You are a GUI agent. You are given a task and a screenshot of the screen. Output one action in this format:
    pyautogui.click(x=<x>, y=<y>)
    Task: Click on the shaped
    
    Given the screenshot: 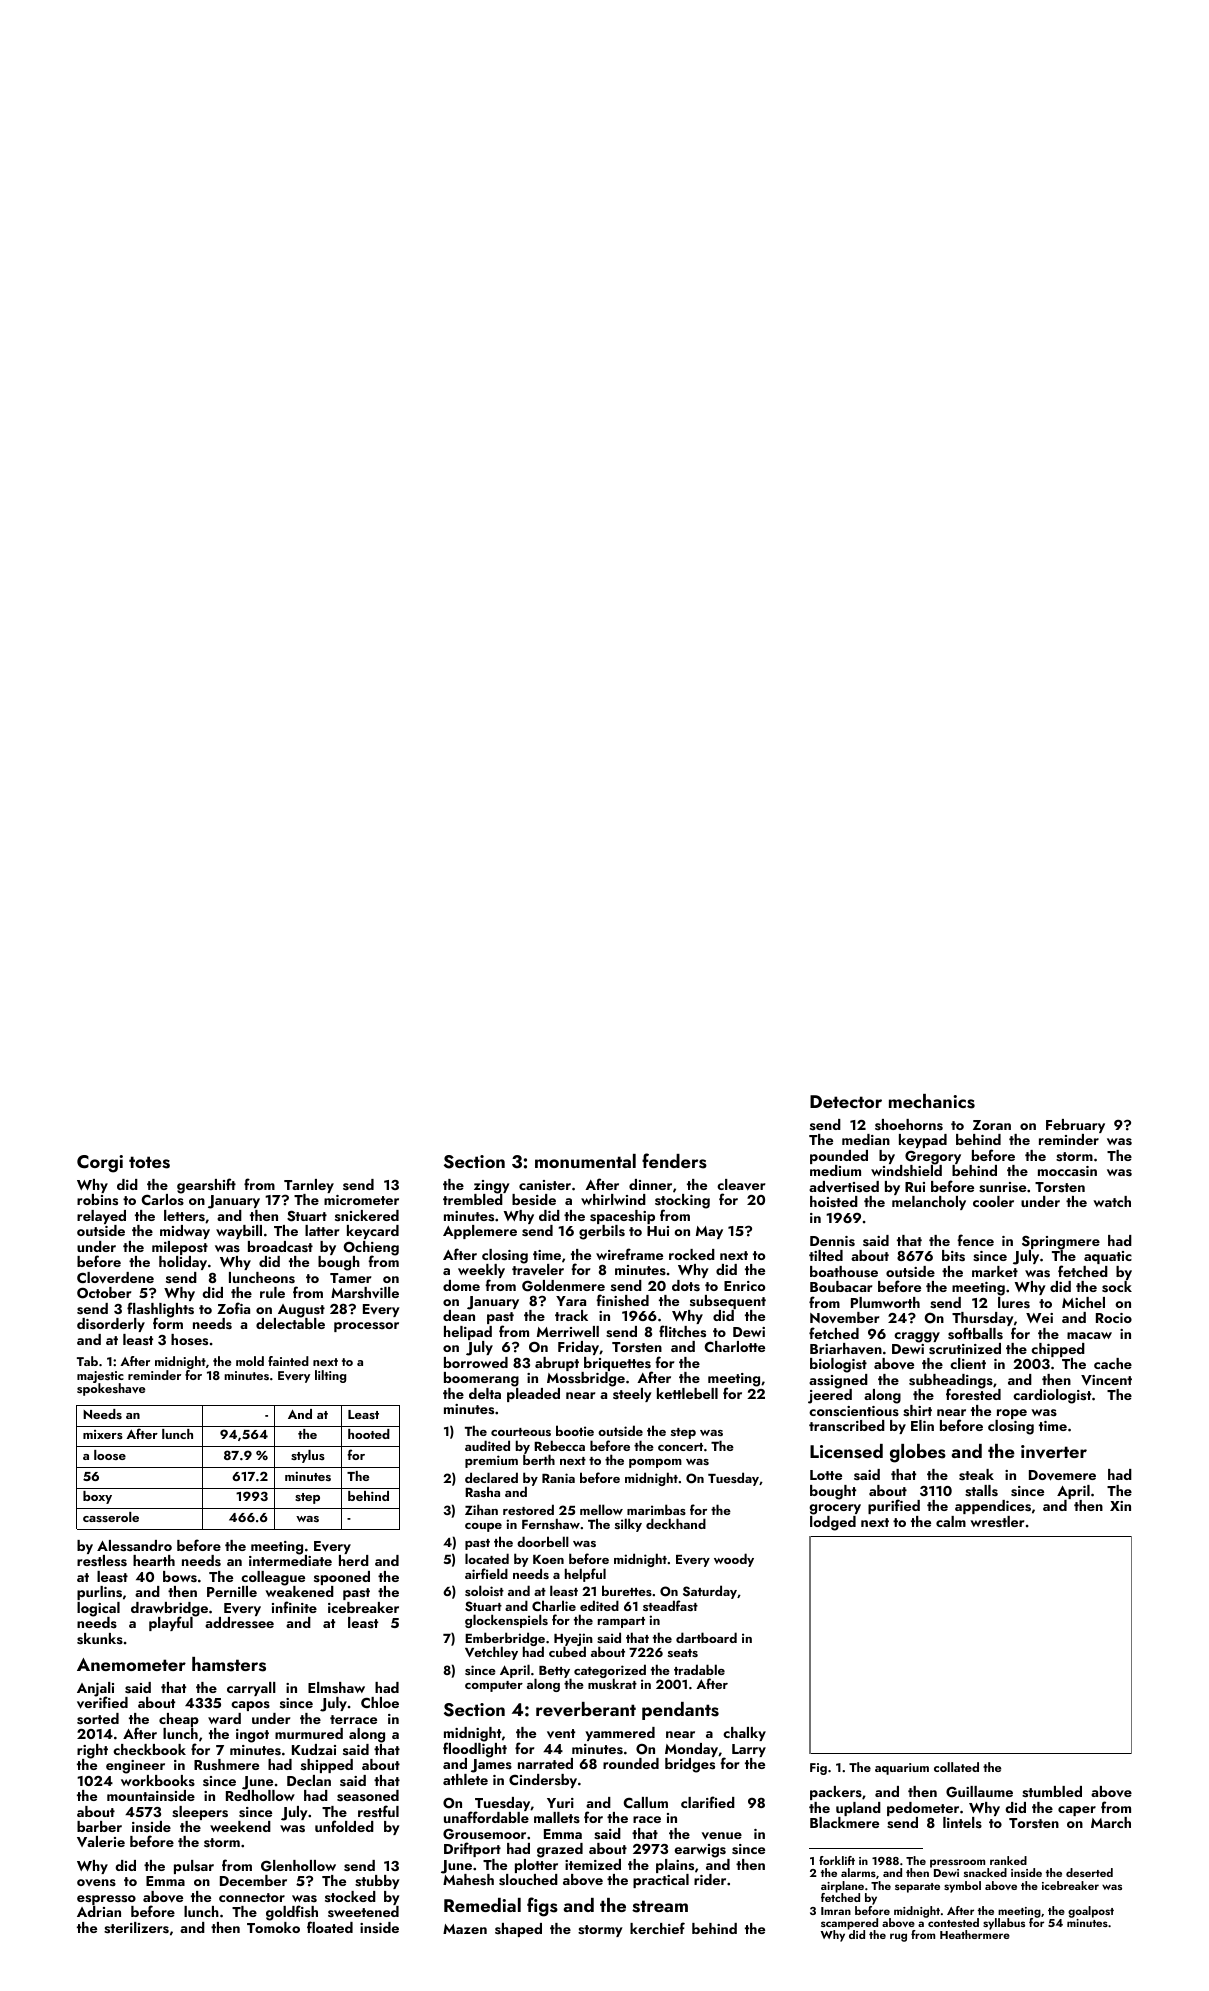 What is the action you would take?
    pyautogui.click(x=518, y=1930)
